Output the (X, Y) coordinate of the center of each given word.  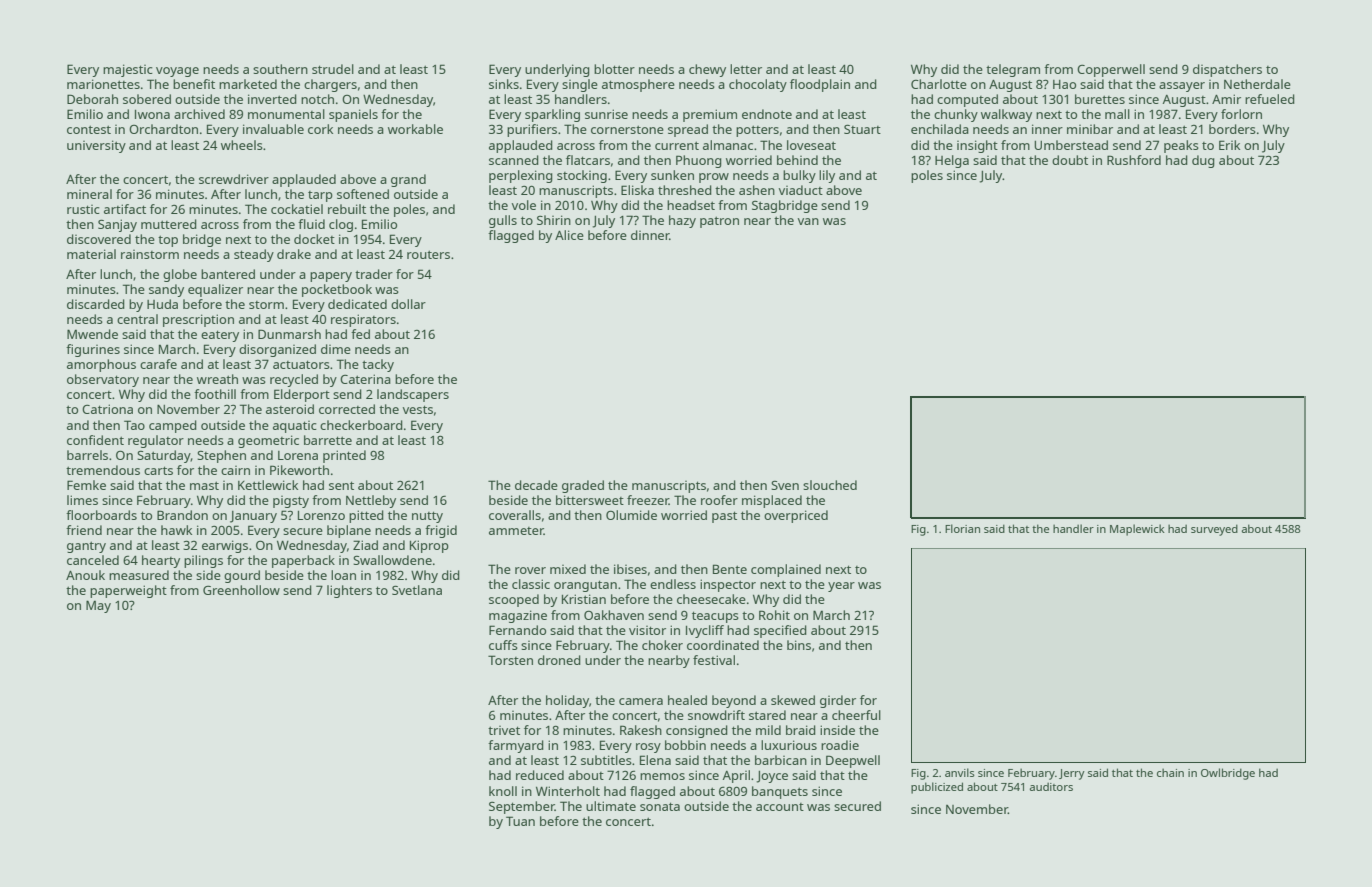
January (253, 517)
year (841, 587)
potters (757, 131)
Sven (785, 485)
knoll (503, 791)
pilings (203, 561)
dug (1203, 161)
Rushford (1134, 160)
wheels (242, 145)
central (137, 319)
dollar (408, 304)
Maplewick (1137, 530)
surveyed (1214, 530)
